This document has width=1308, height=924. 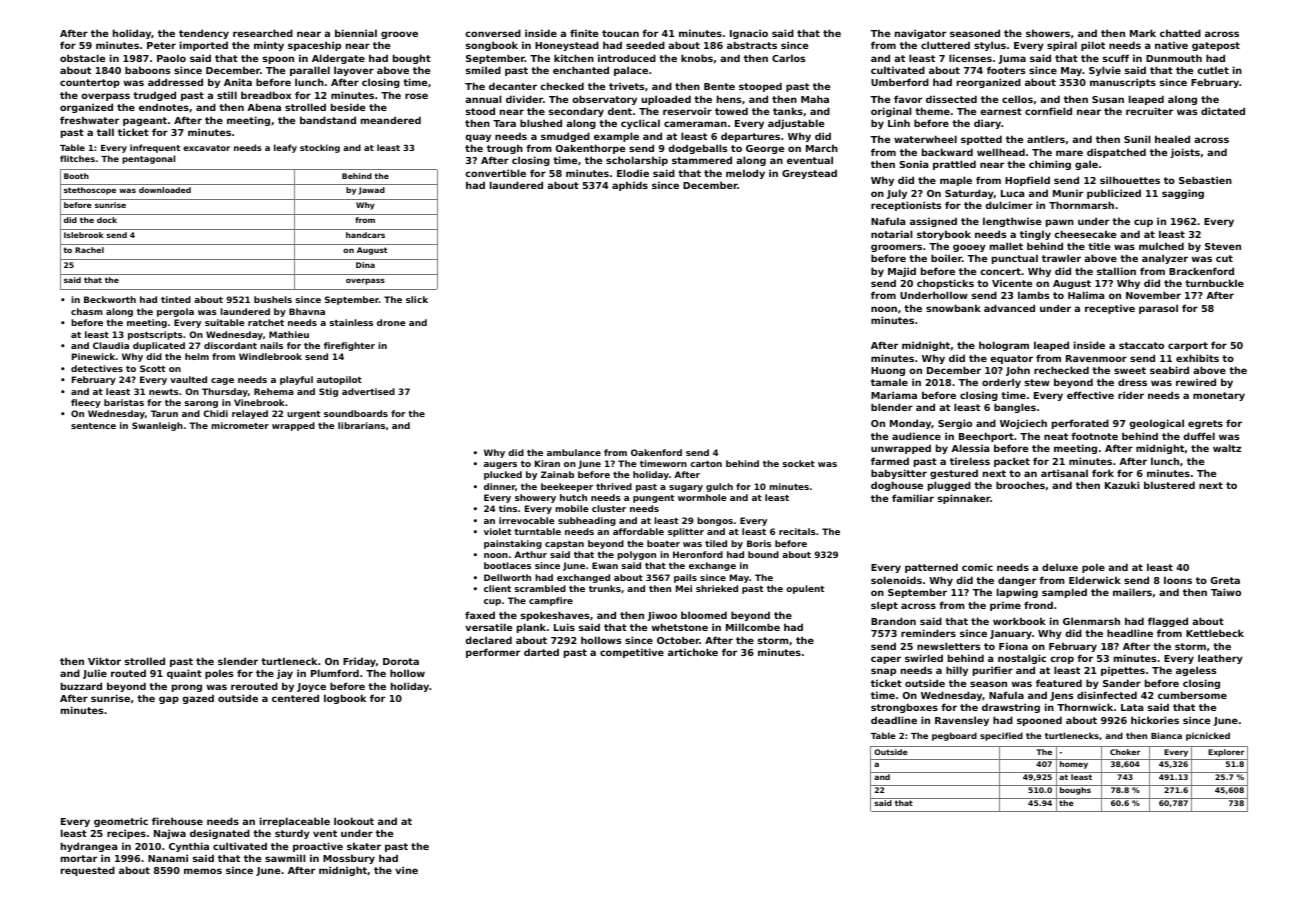 I want to click on Swanleigh, so click(x=157, y=426).
